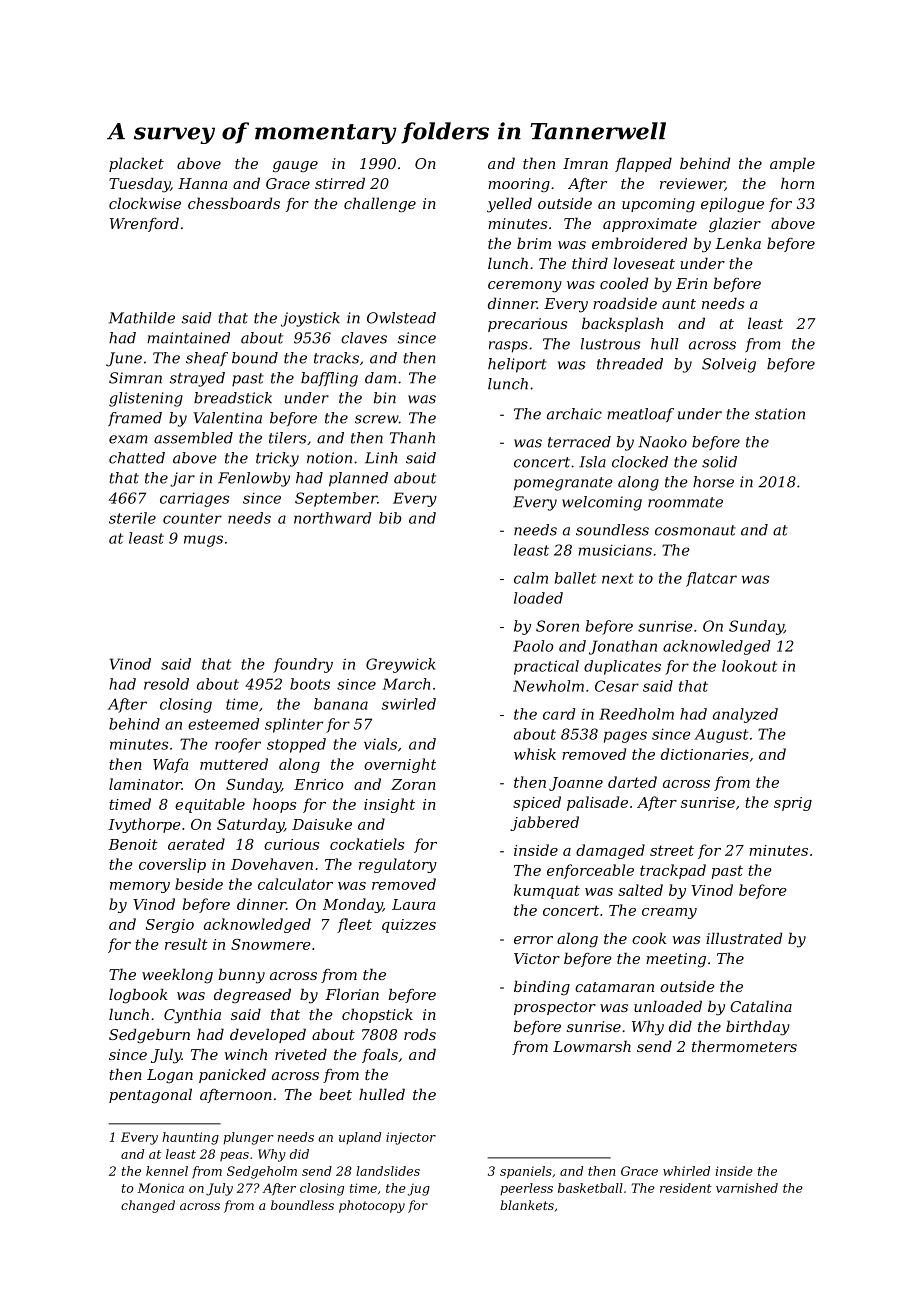 The width and height of the image is (924, 1314). I want to click on precarious, so click(527, 325).
